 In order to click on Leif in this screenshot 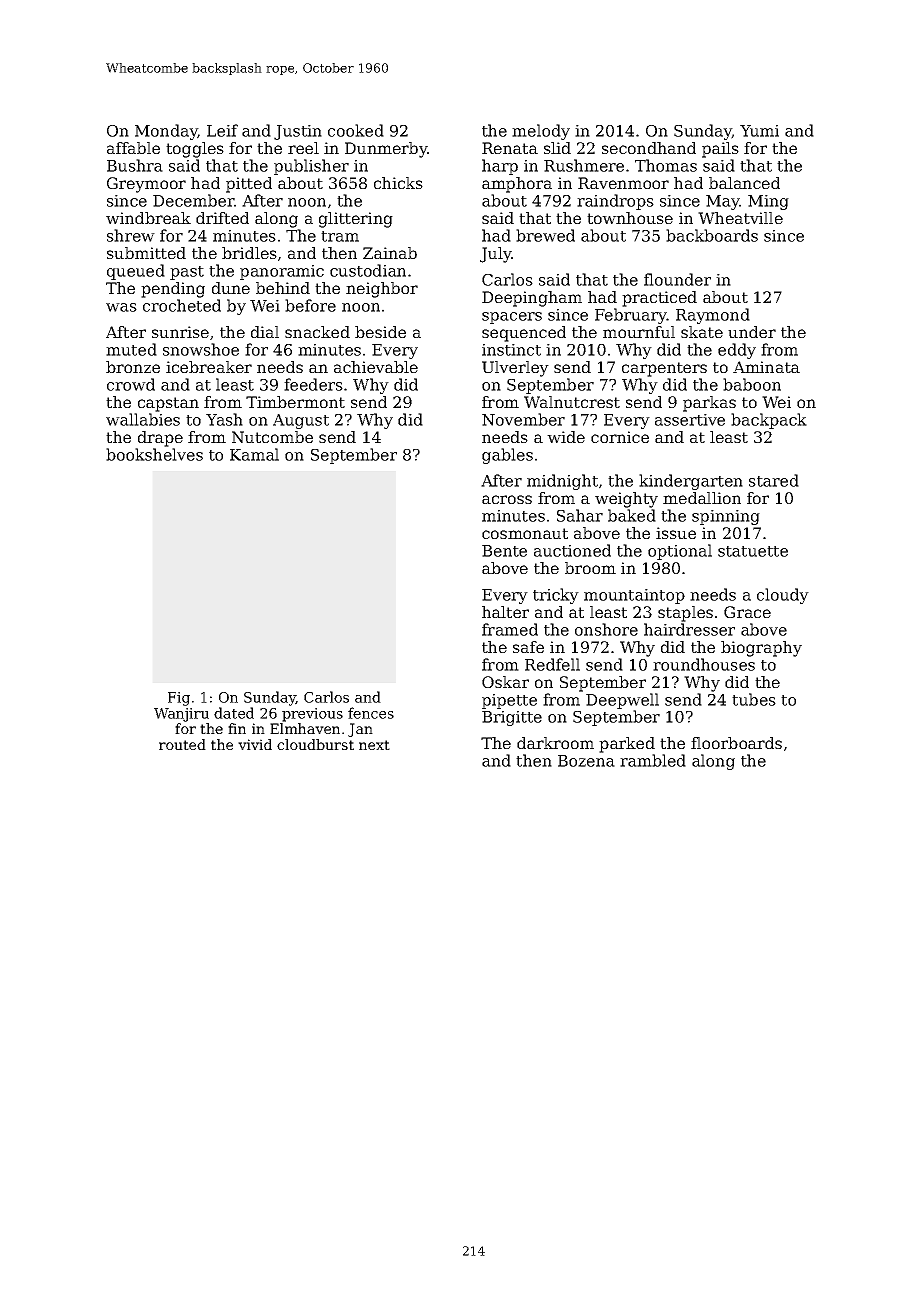, I will do `click(222, 130)`.
